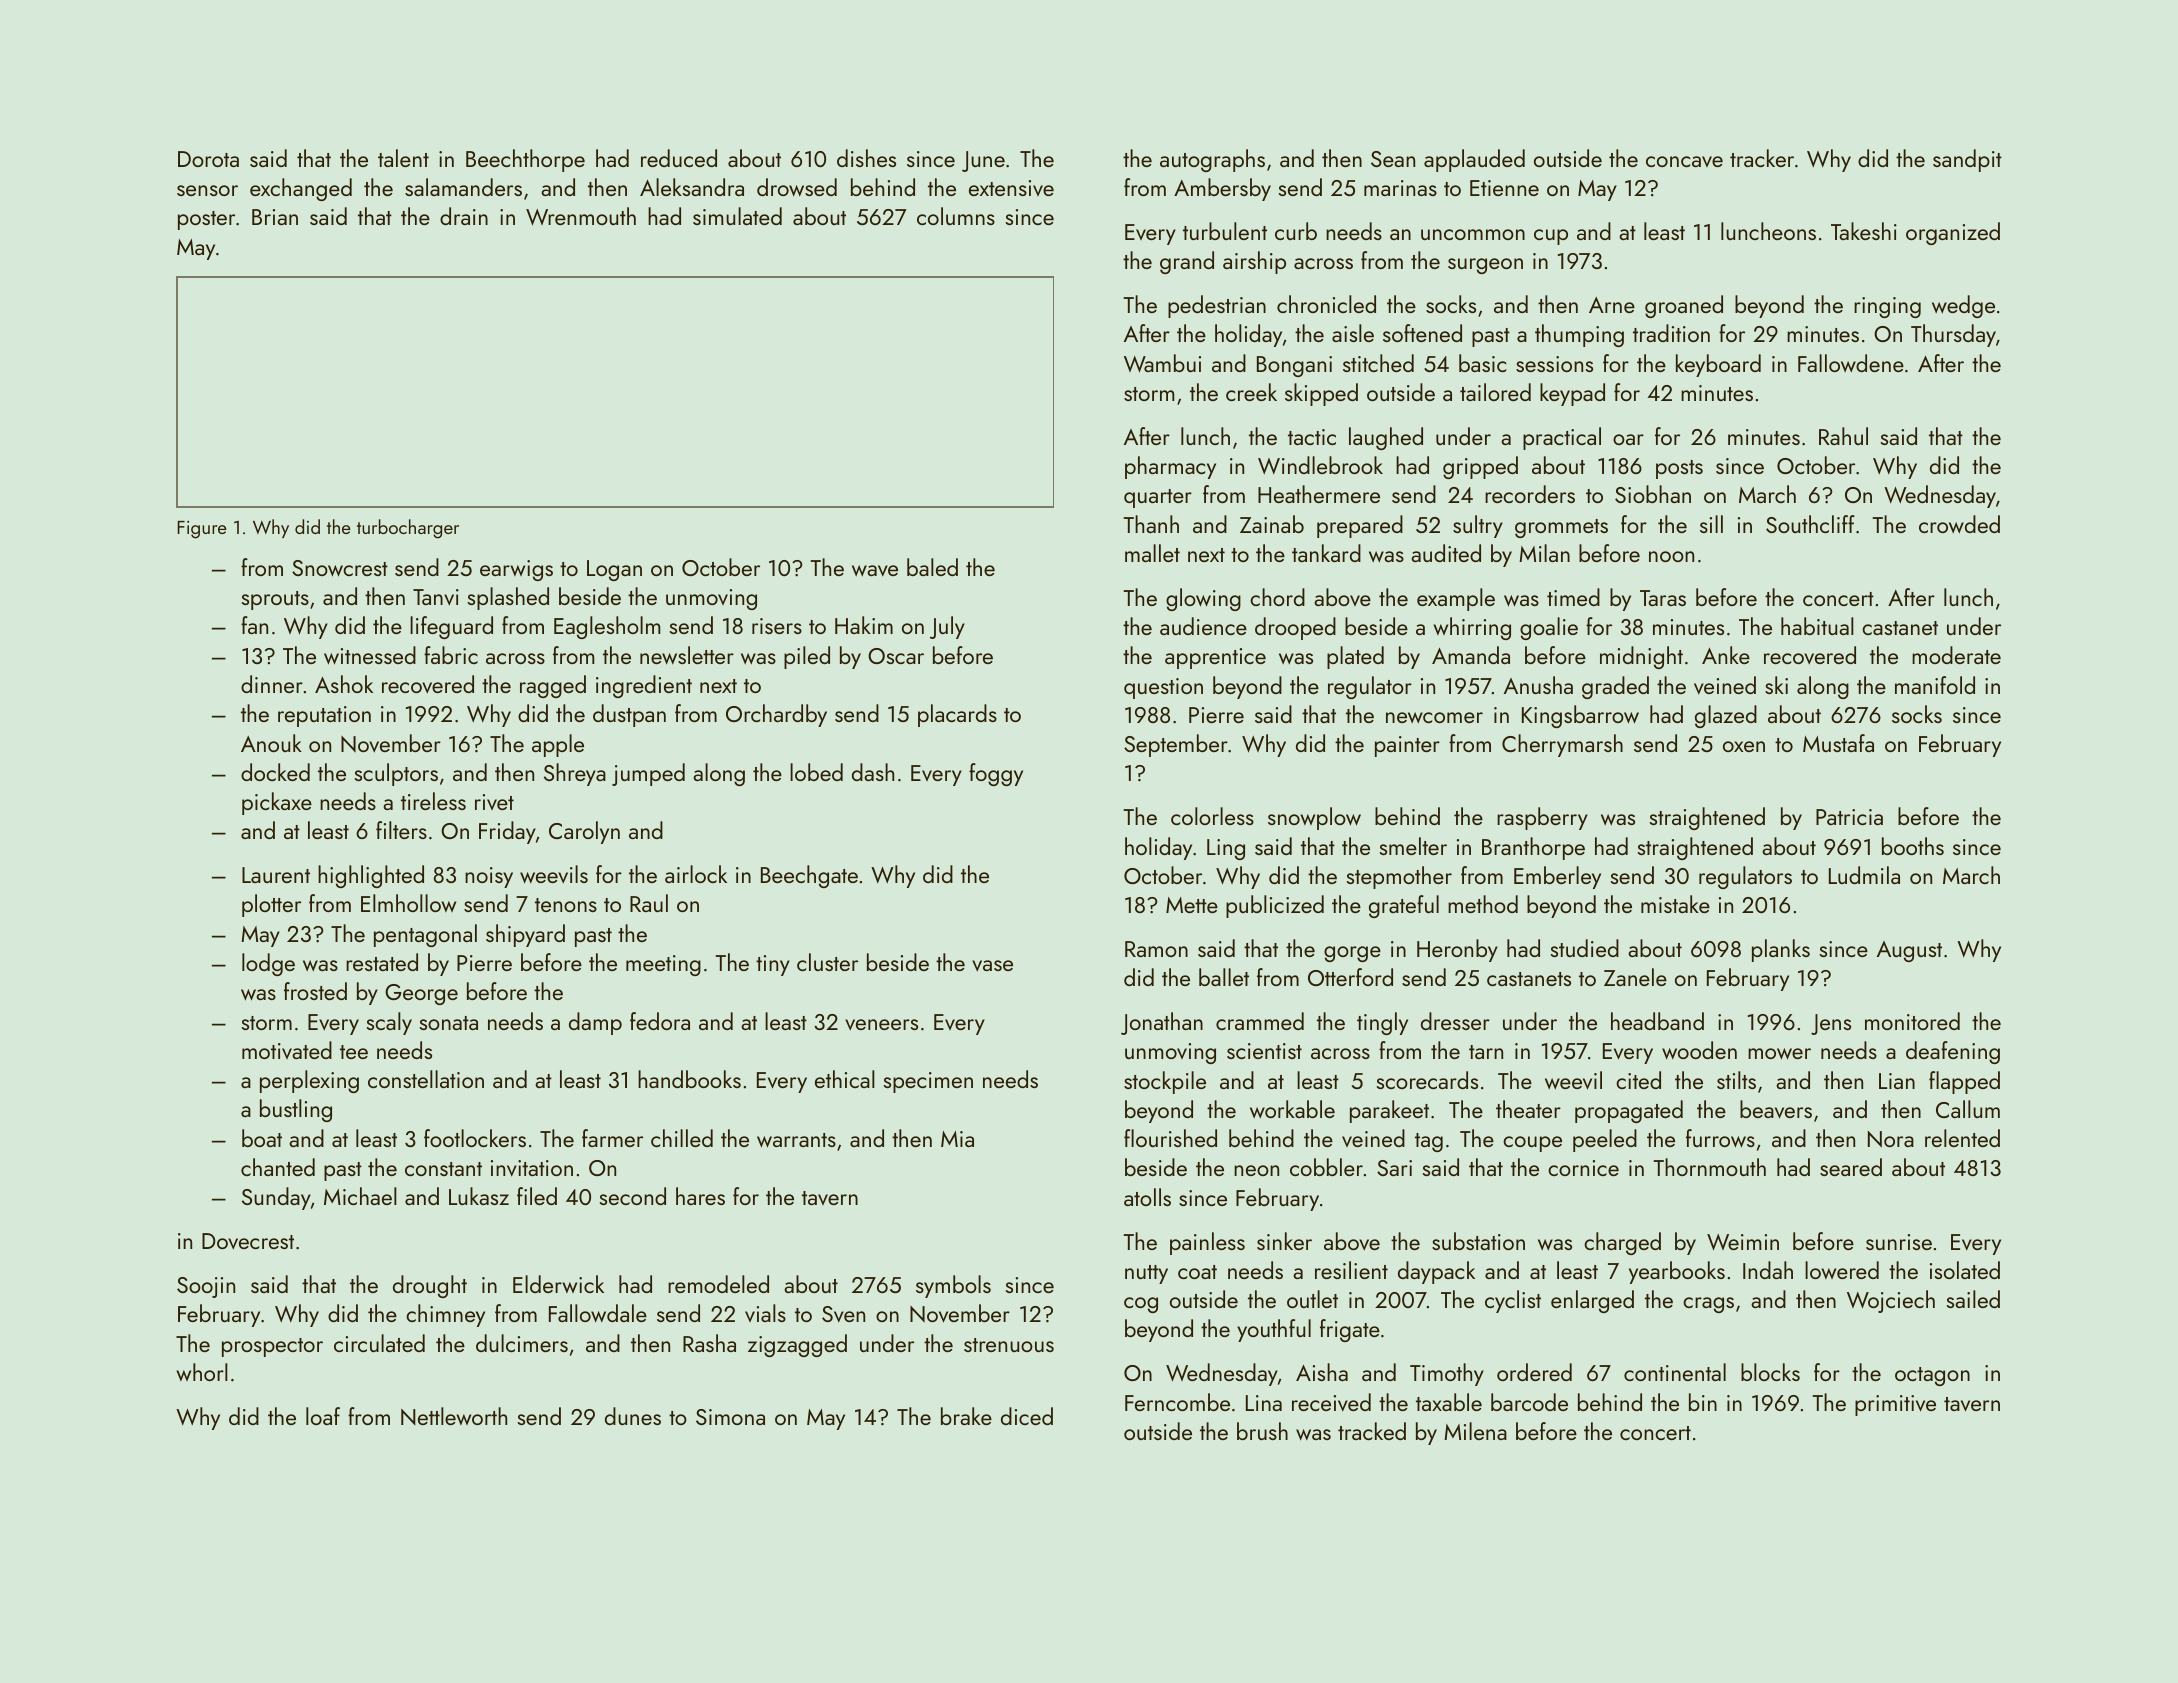 The width and height of the page is (2178, 1683). Describe the element at coordinates (396, 774) in the page. I see `sculptors` at that location.
